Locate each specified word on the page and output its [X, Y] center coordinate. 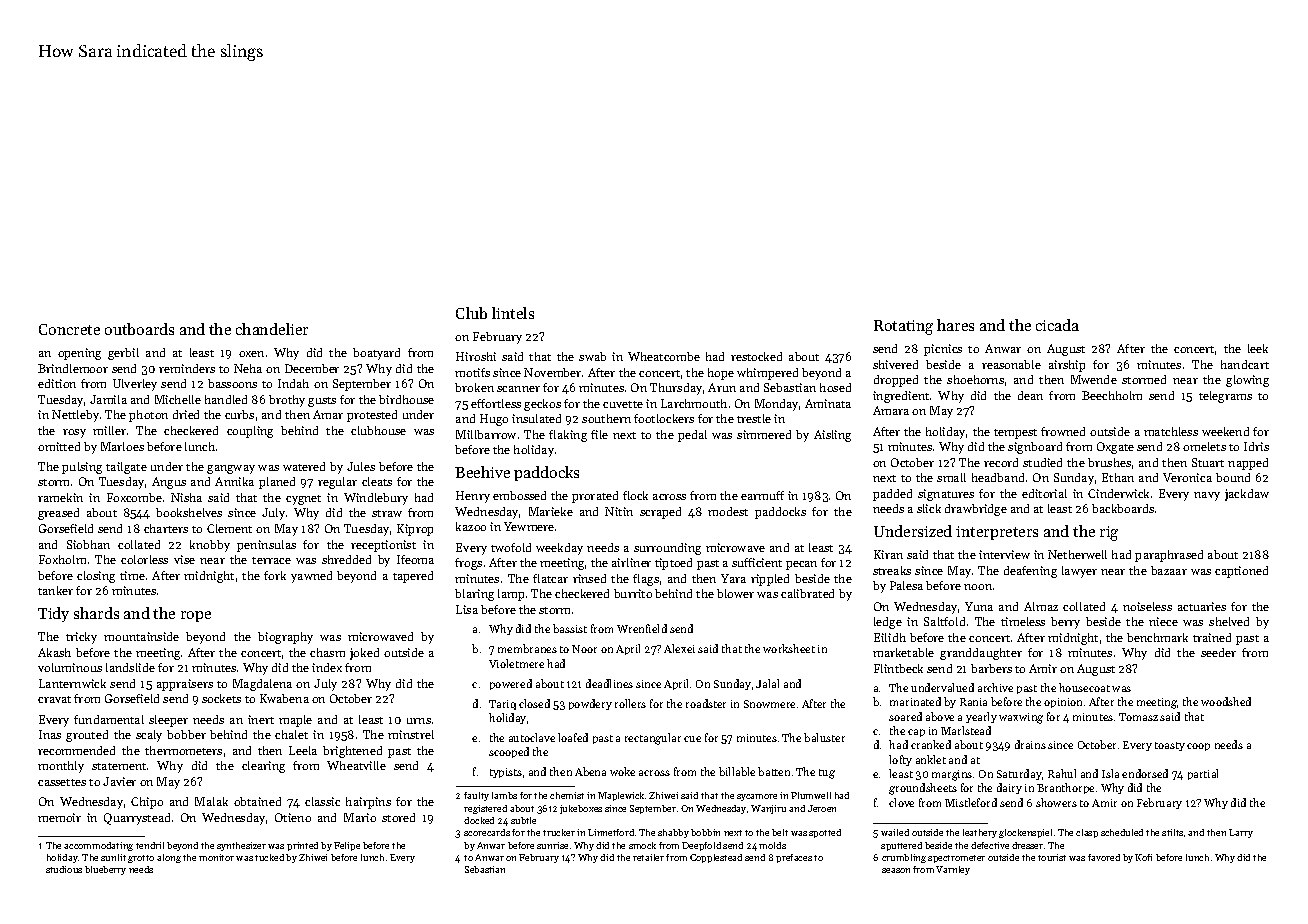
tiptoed [673, 564]
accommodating [98, 846]
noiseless [1147, 606]
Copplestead [716, 858]
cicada [1057, 325]
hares [955, 325]
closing [96, 577]
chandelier [272, 329]
